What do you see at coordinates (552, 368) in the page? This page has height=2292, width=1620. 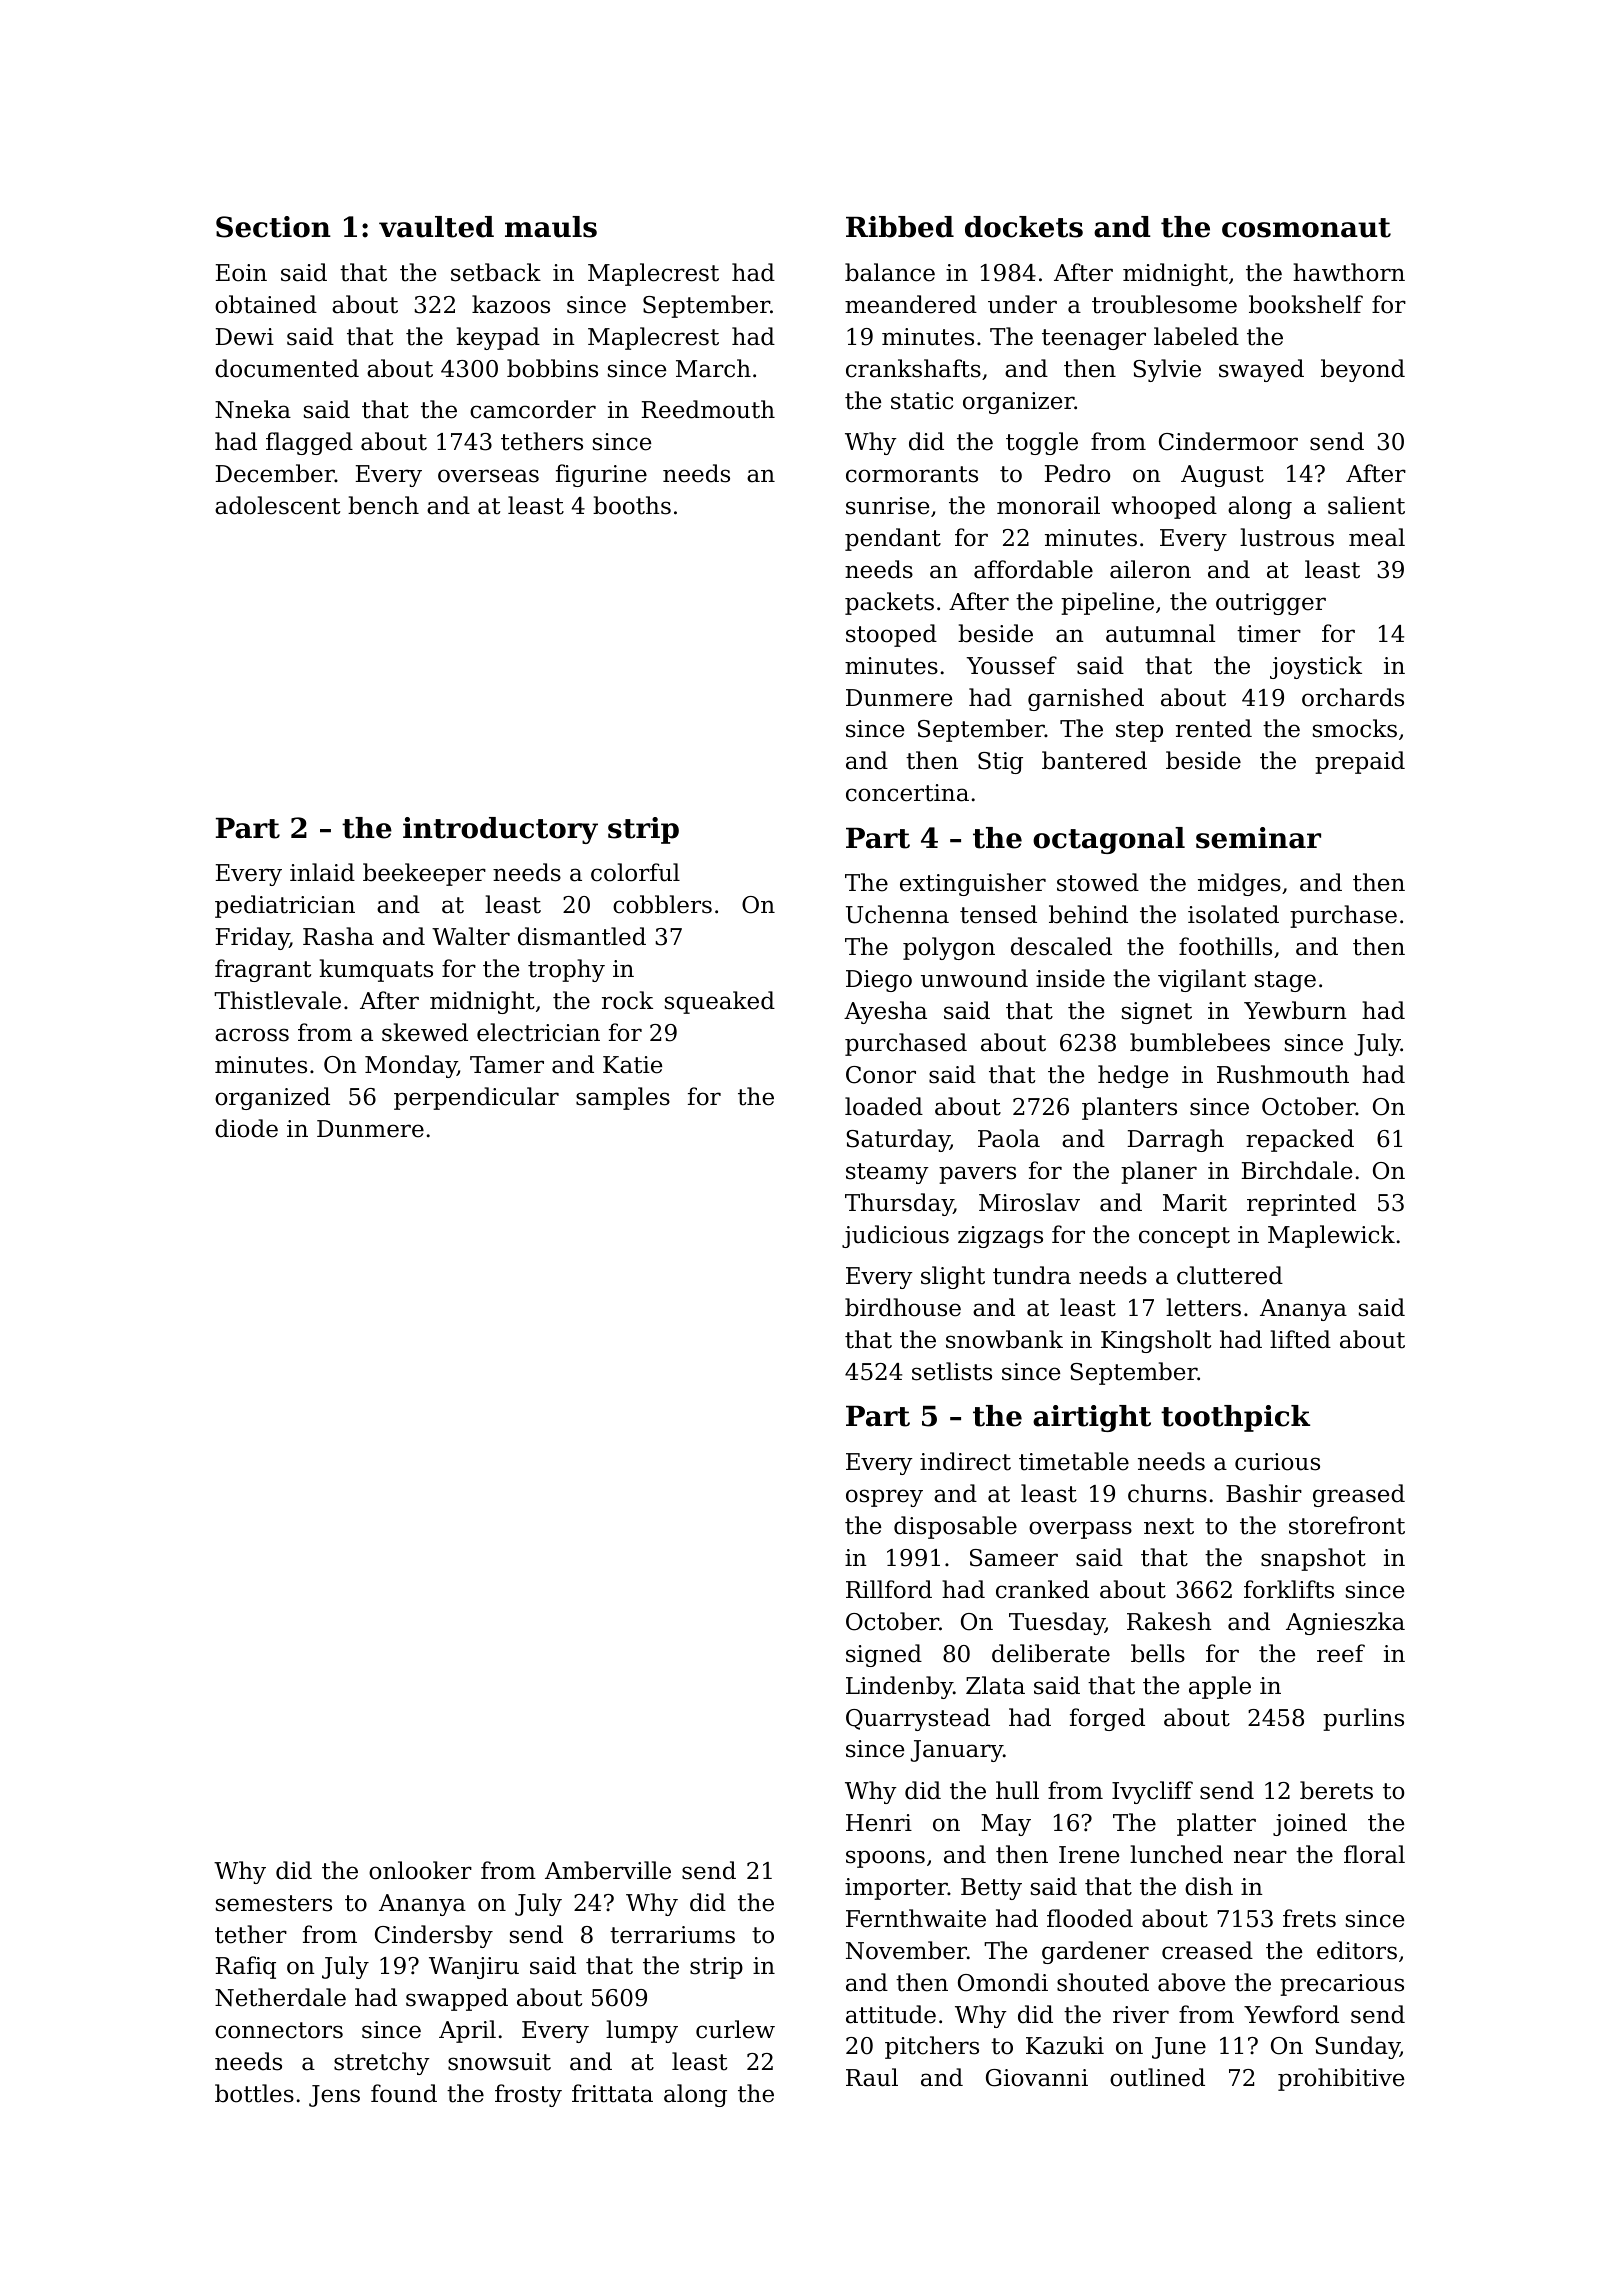 I see `bobbins` at bounding box center [552, 368].
